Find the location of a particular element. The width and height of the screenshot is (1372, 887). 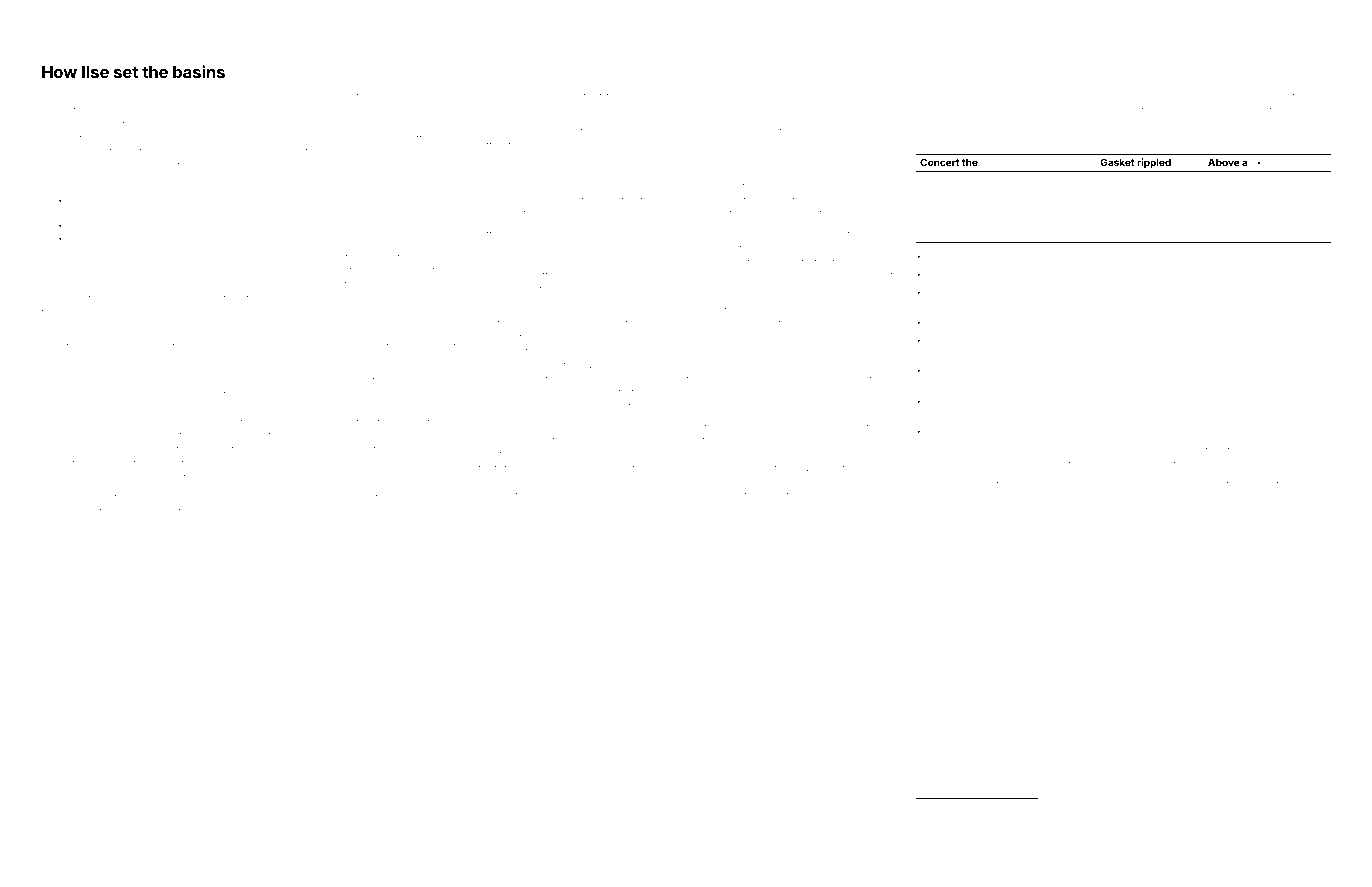

soloist is located at coordinates (809, 366).
